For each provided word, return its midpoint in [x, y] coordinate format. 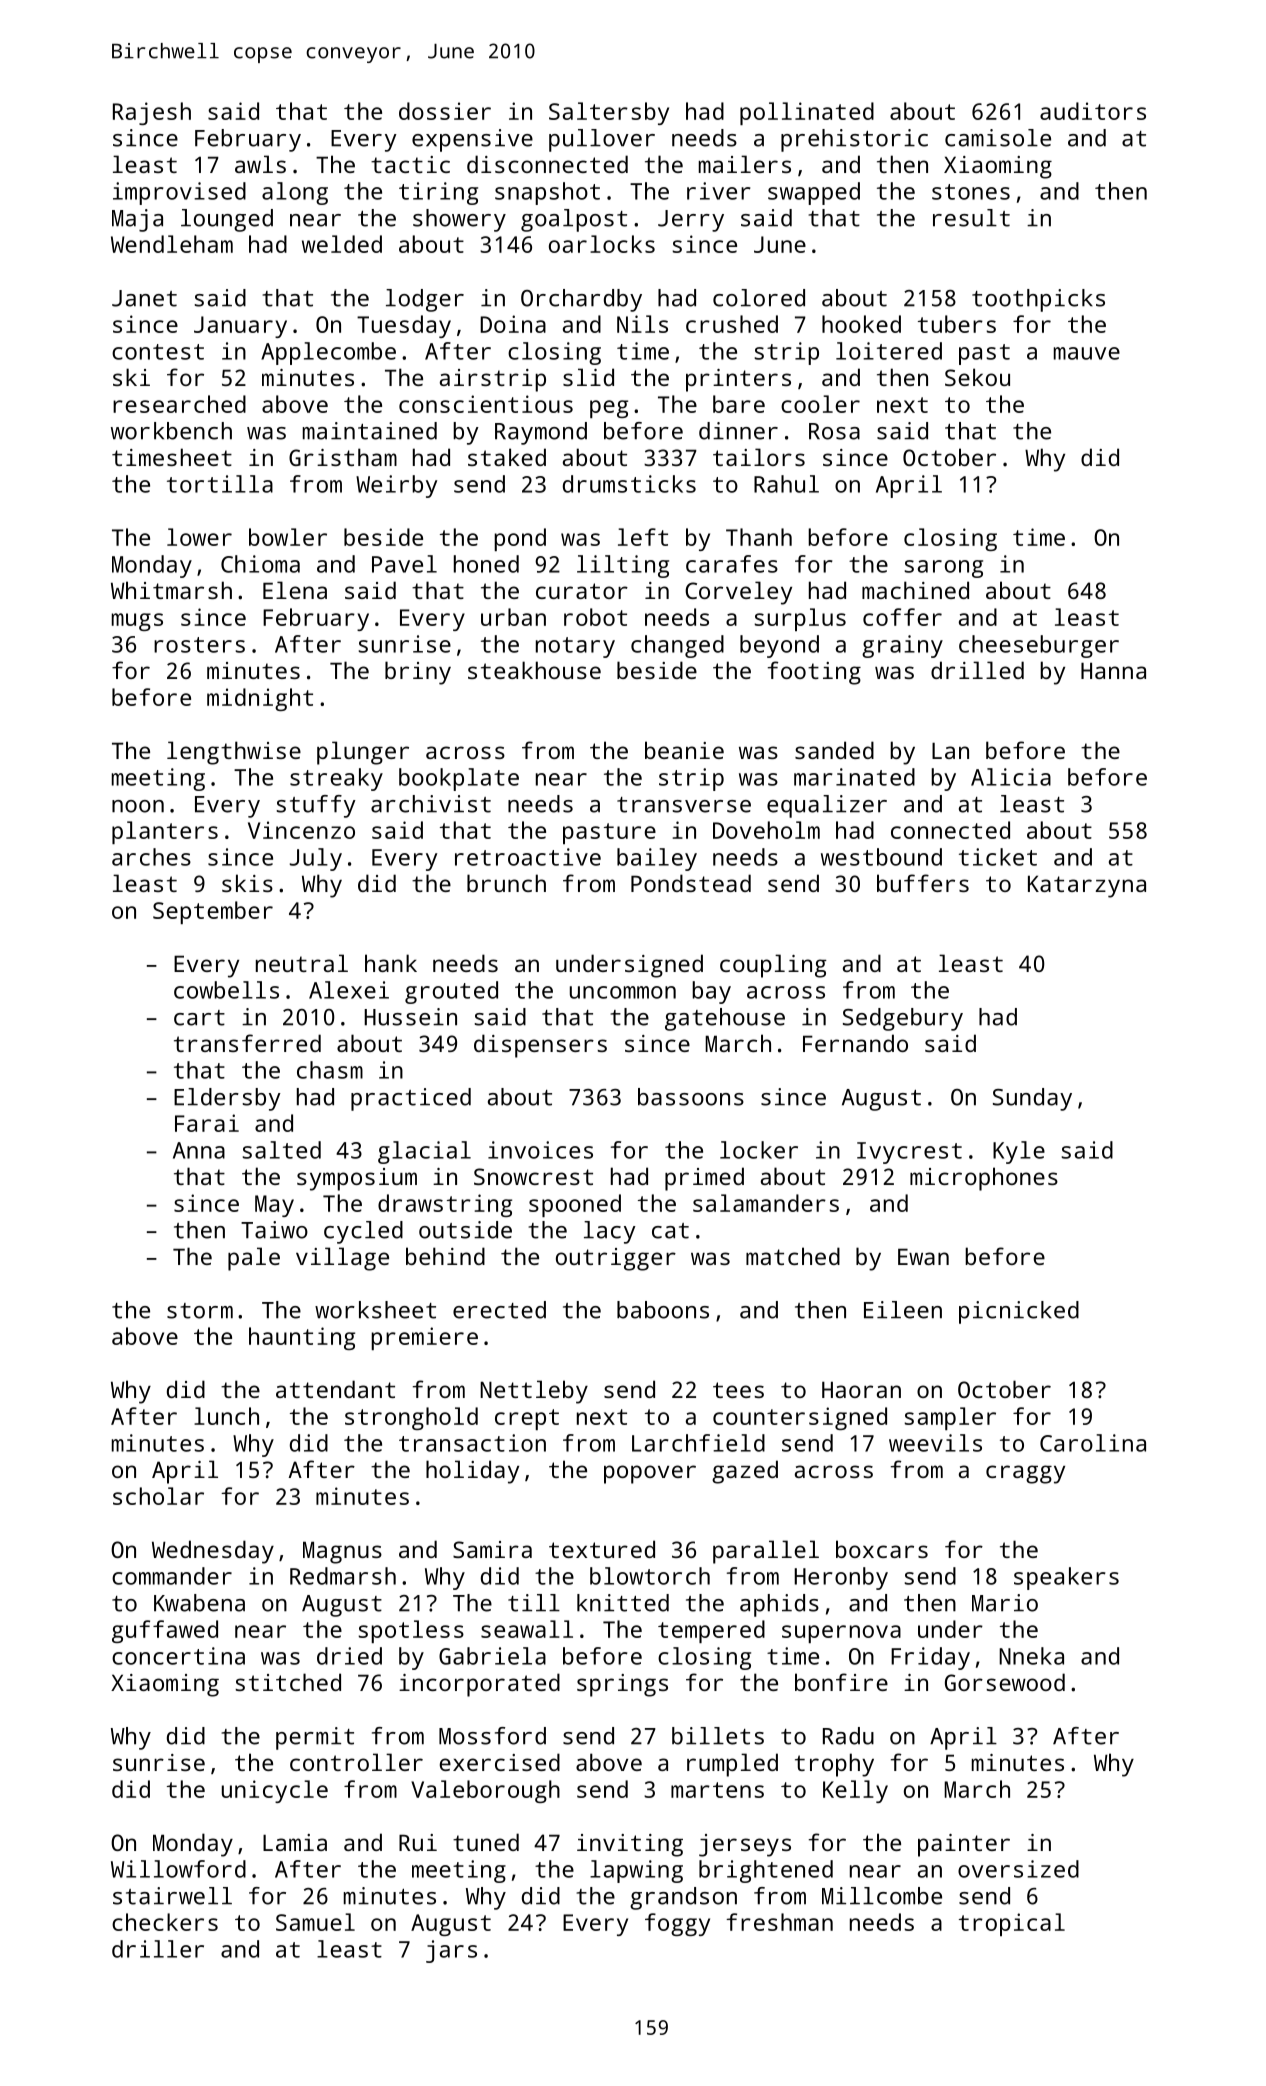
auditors [1093, 111]
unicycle [275, 1791]
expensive [472, 140]
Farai [207, 1123]
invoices [540, 1150]
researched [179, 404]
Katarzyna [1087, 886]
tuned [486, 1842]
